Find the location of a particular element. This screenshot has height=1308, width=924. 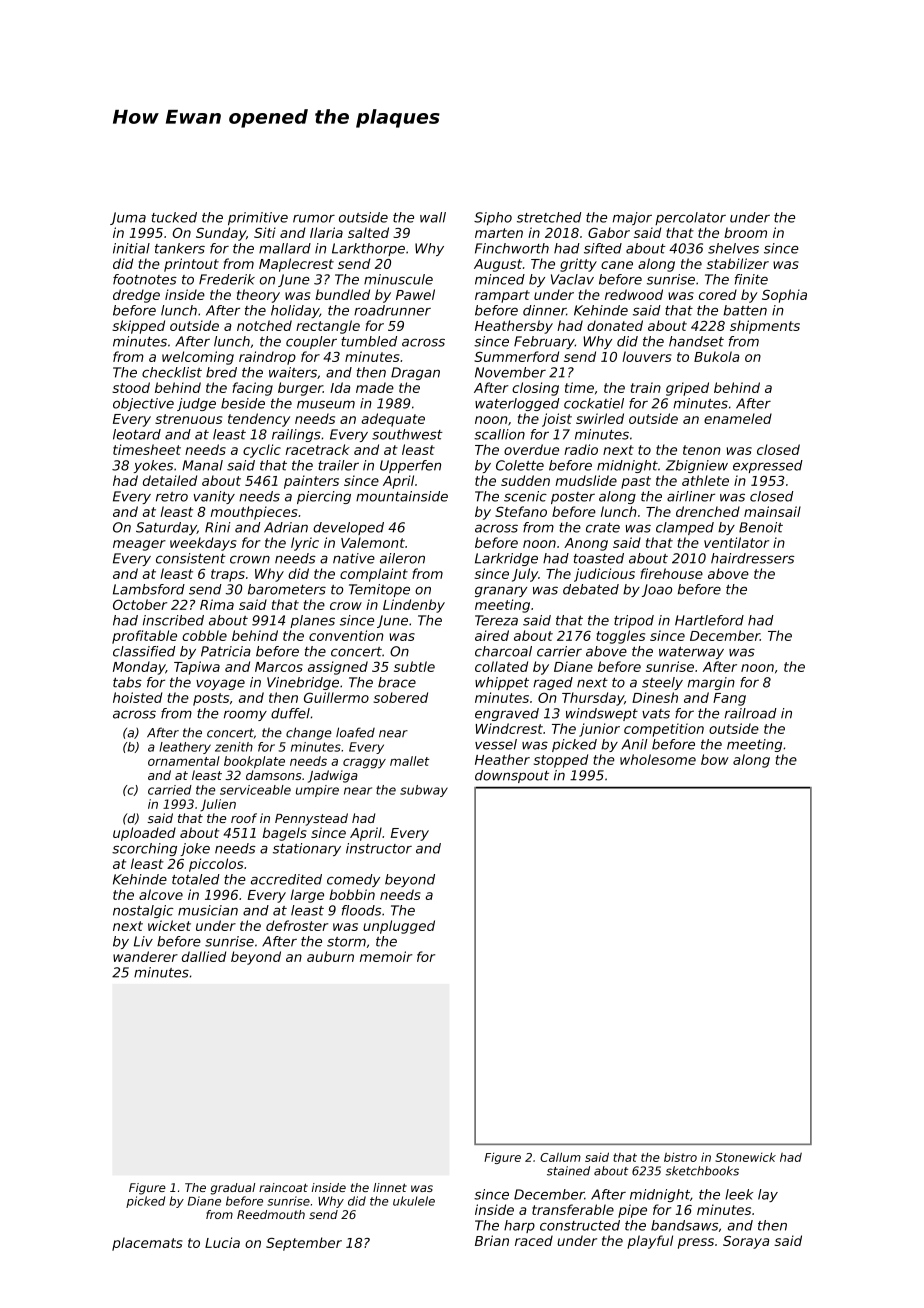

stood is located at coordinates (131, 387).
